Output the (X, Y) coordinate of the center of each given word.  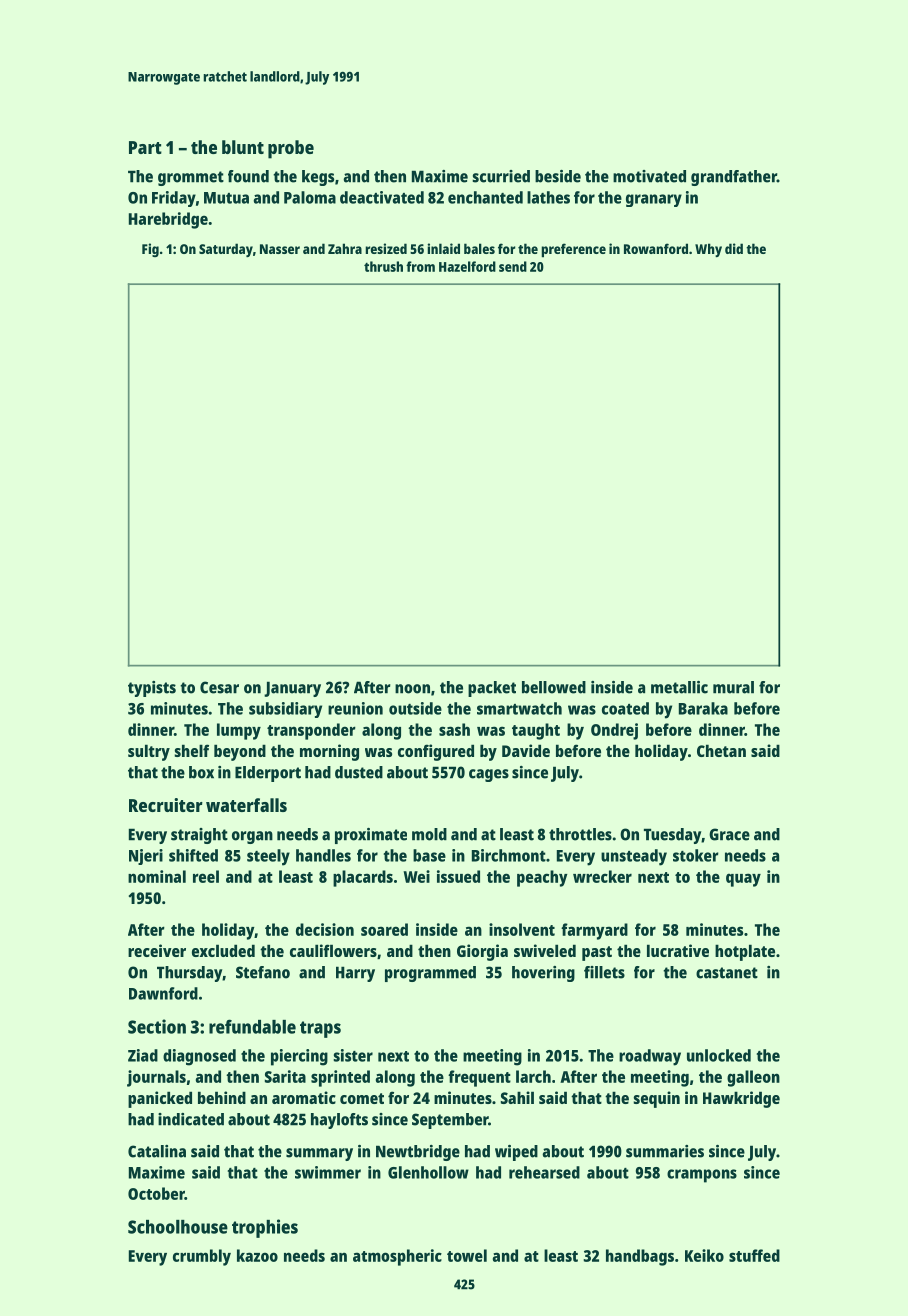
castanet (727, 973)
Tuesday (672, 836)
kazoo (257, 1255)
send (513, 266)
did (734, 248)
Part (145, 147)
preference (573, 250)
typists (152, 689)
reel (206, 876)
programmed (430, 974)
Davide (526, 750)
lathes (548, 197)
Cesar (219, 687)
